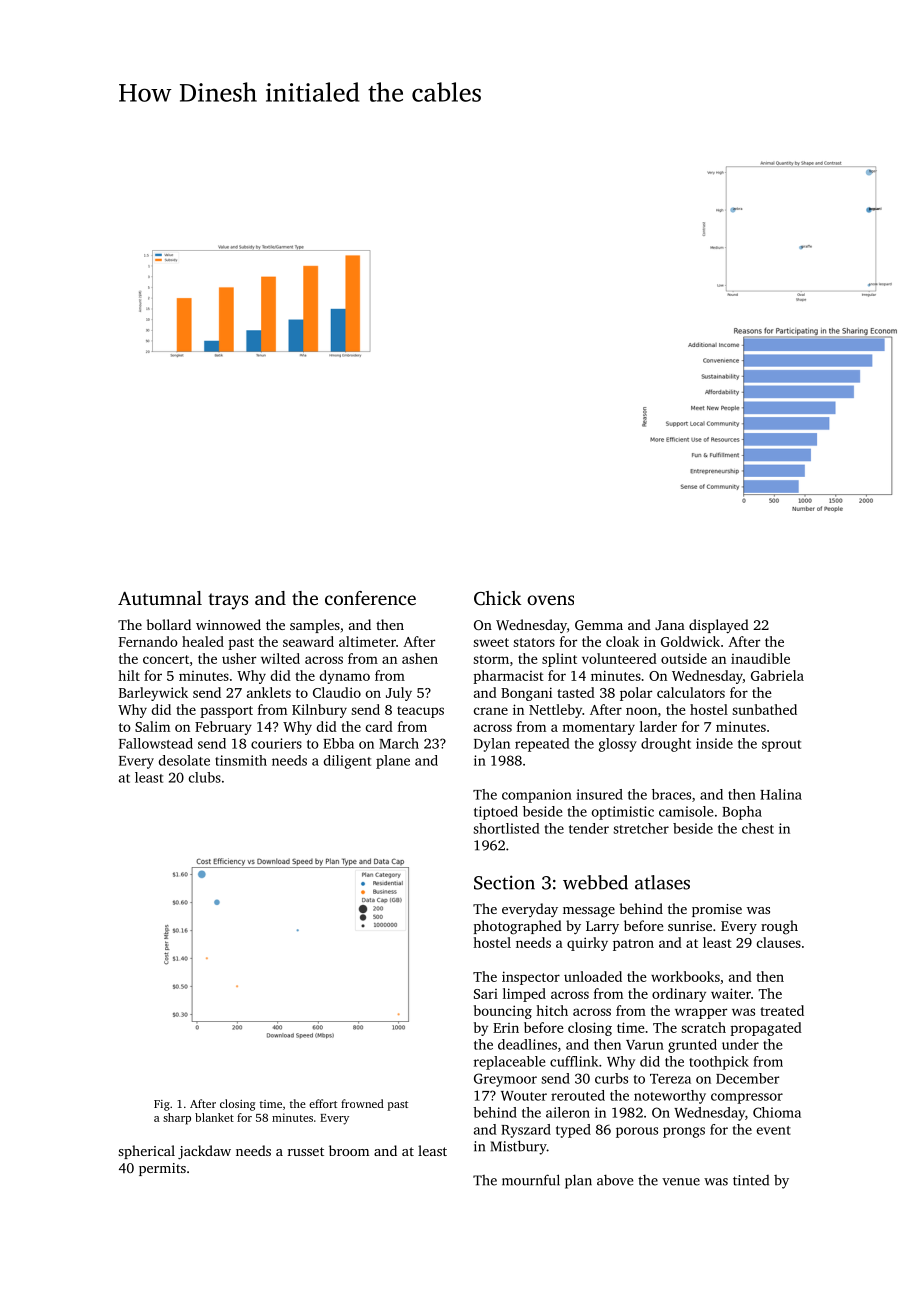  What do you see at coordinates (486, 994) in the image?
I see `Sari` at bounding box center [486, 994].
